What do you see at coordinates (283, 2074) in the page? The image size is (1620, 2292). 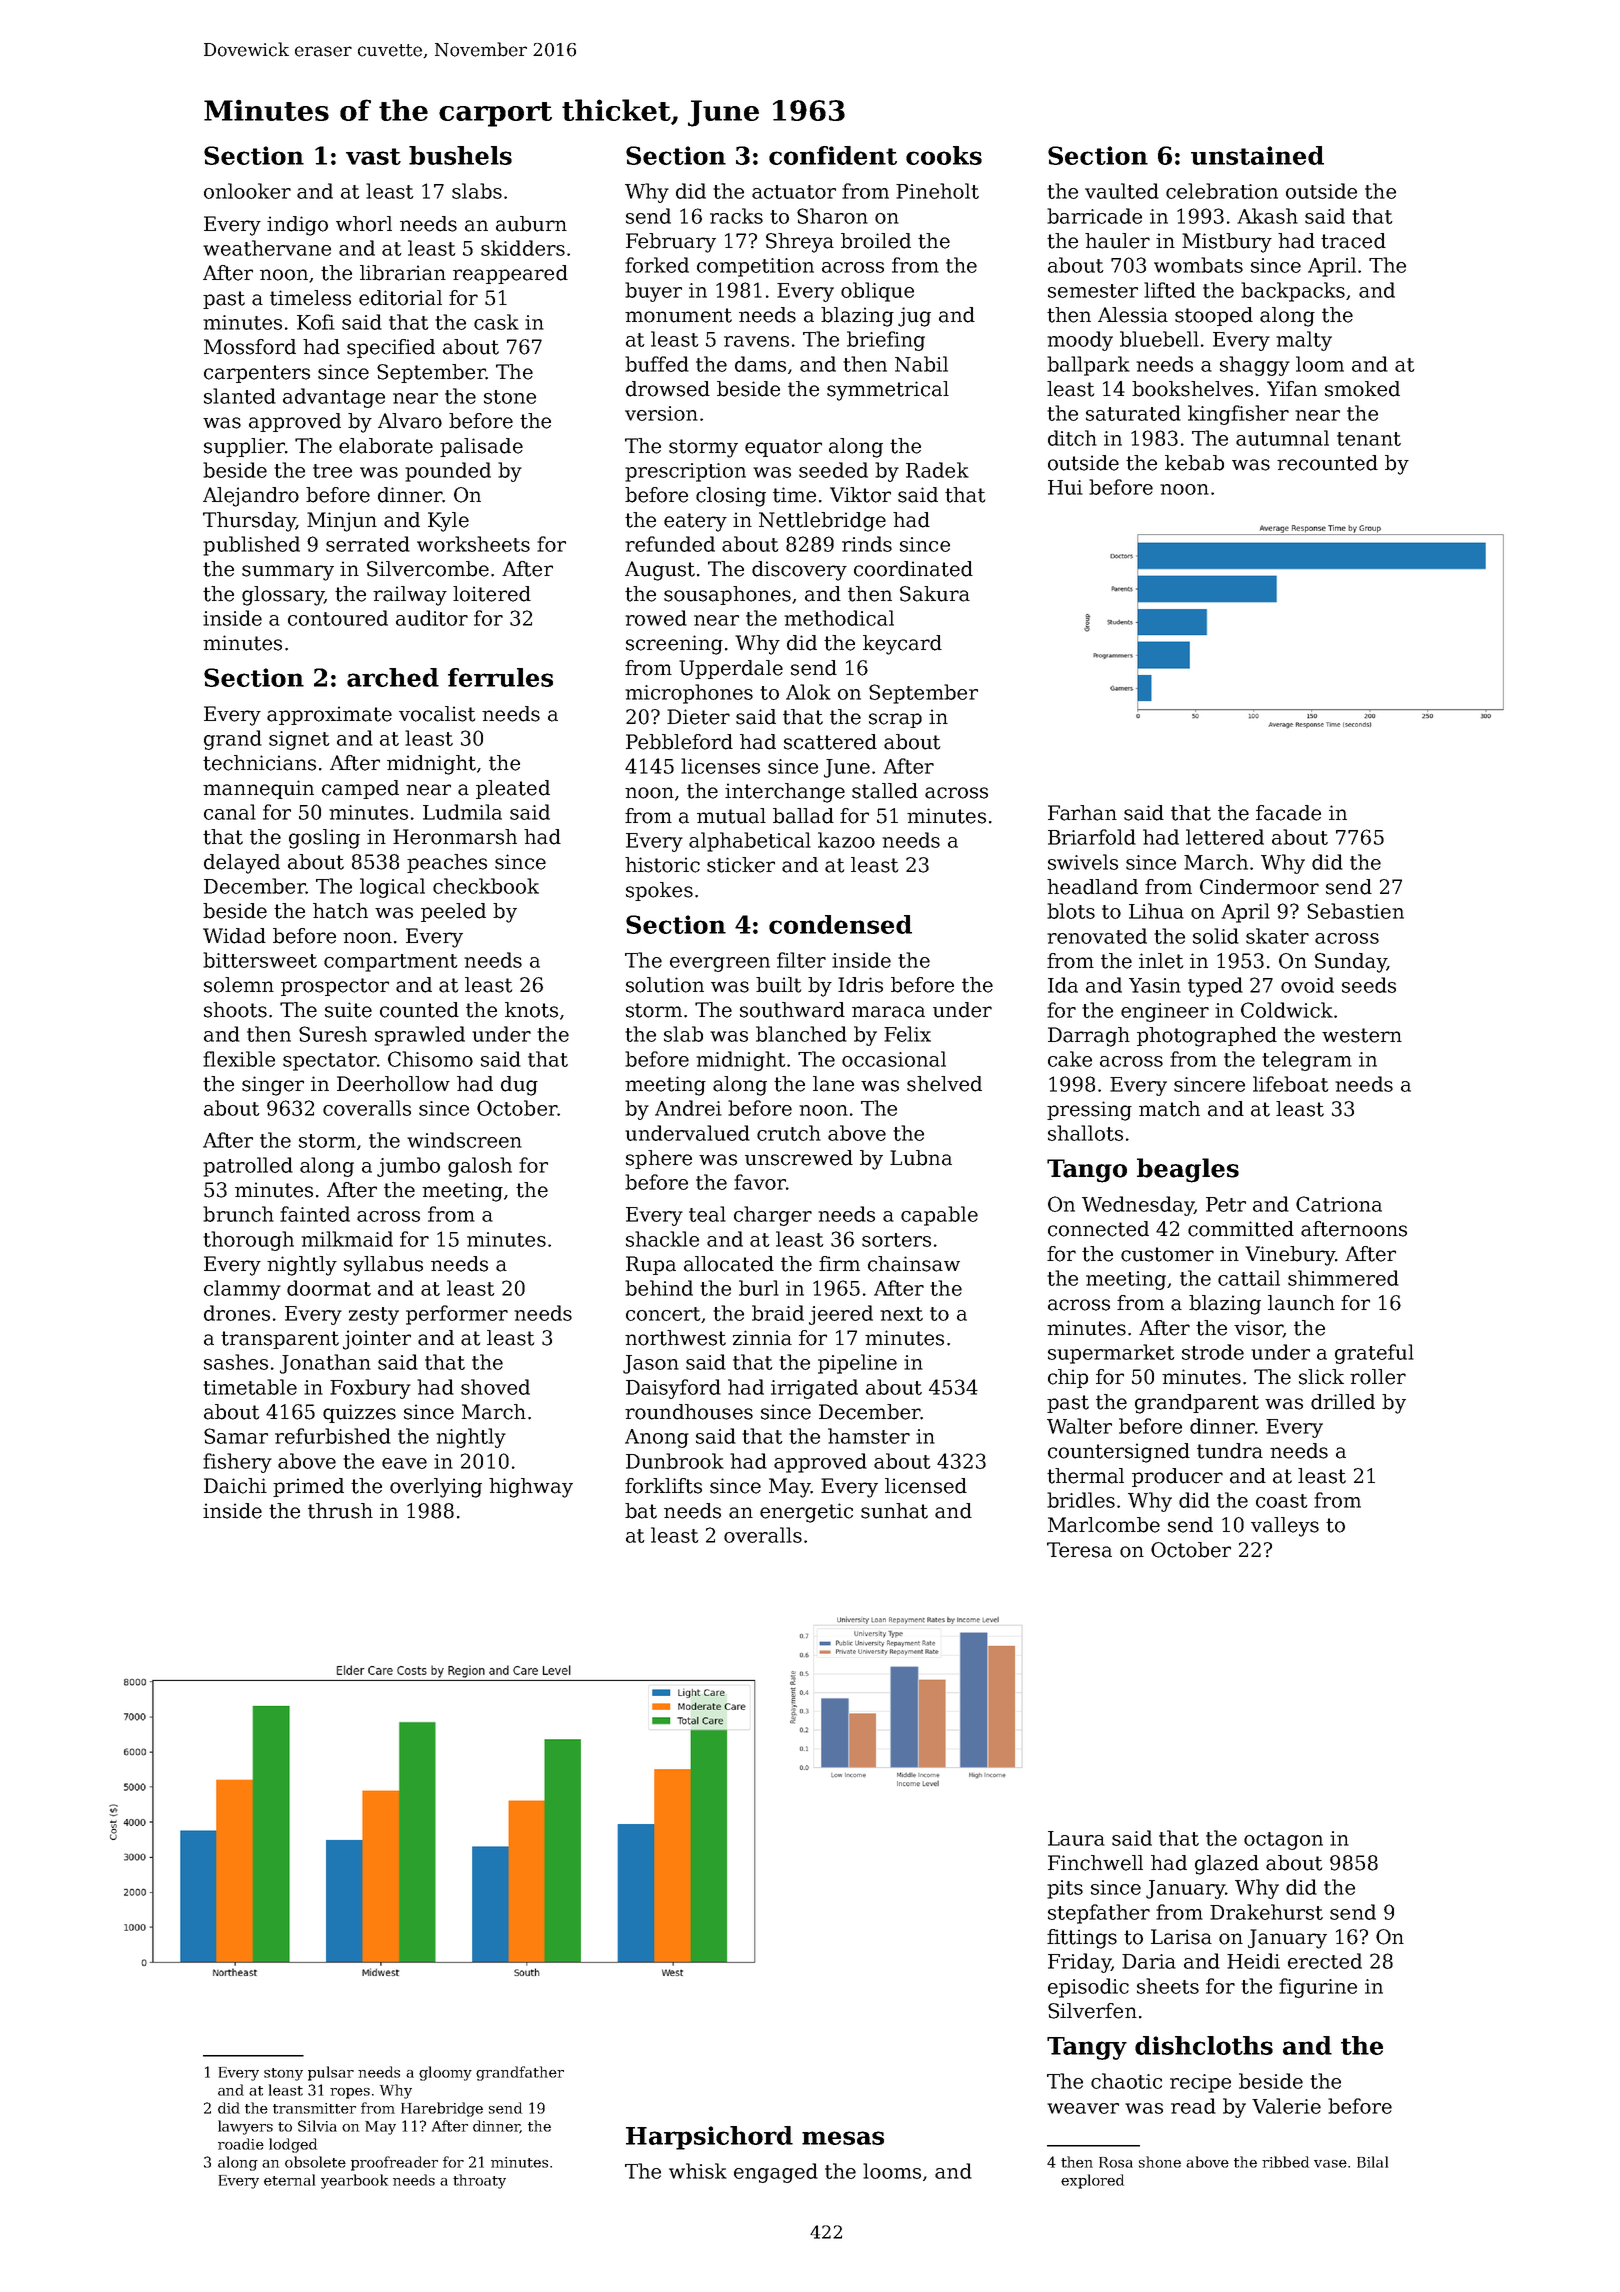 I see `stony` at bounding box center [283, 2074].
